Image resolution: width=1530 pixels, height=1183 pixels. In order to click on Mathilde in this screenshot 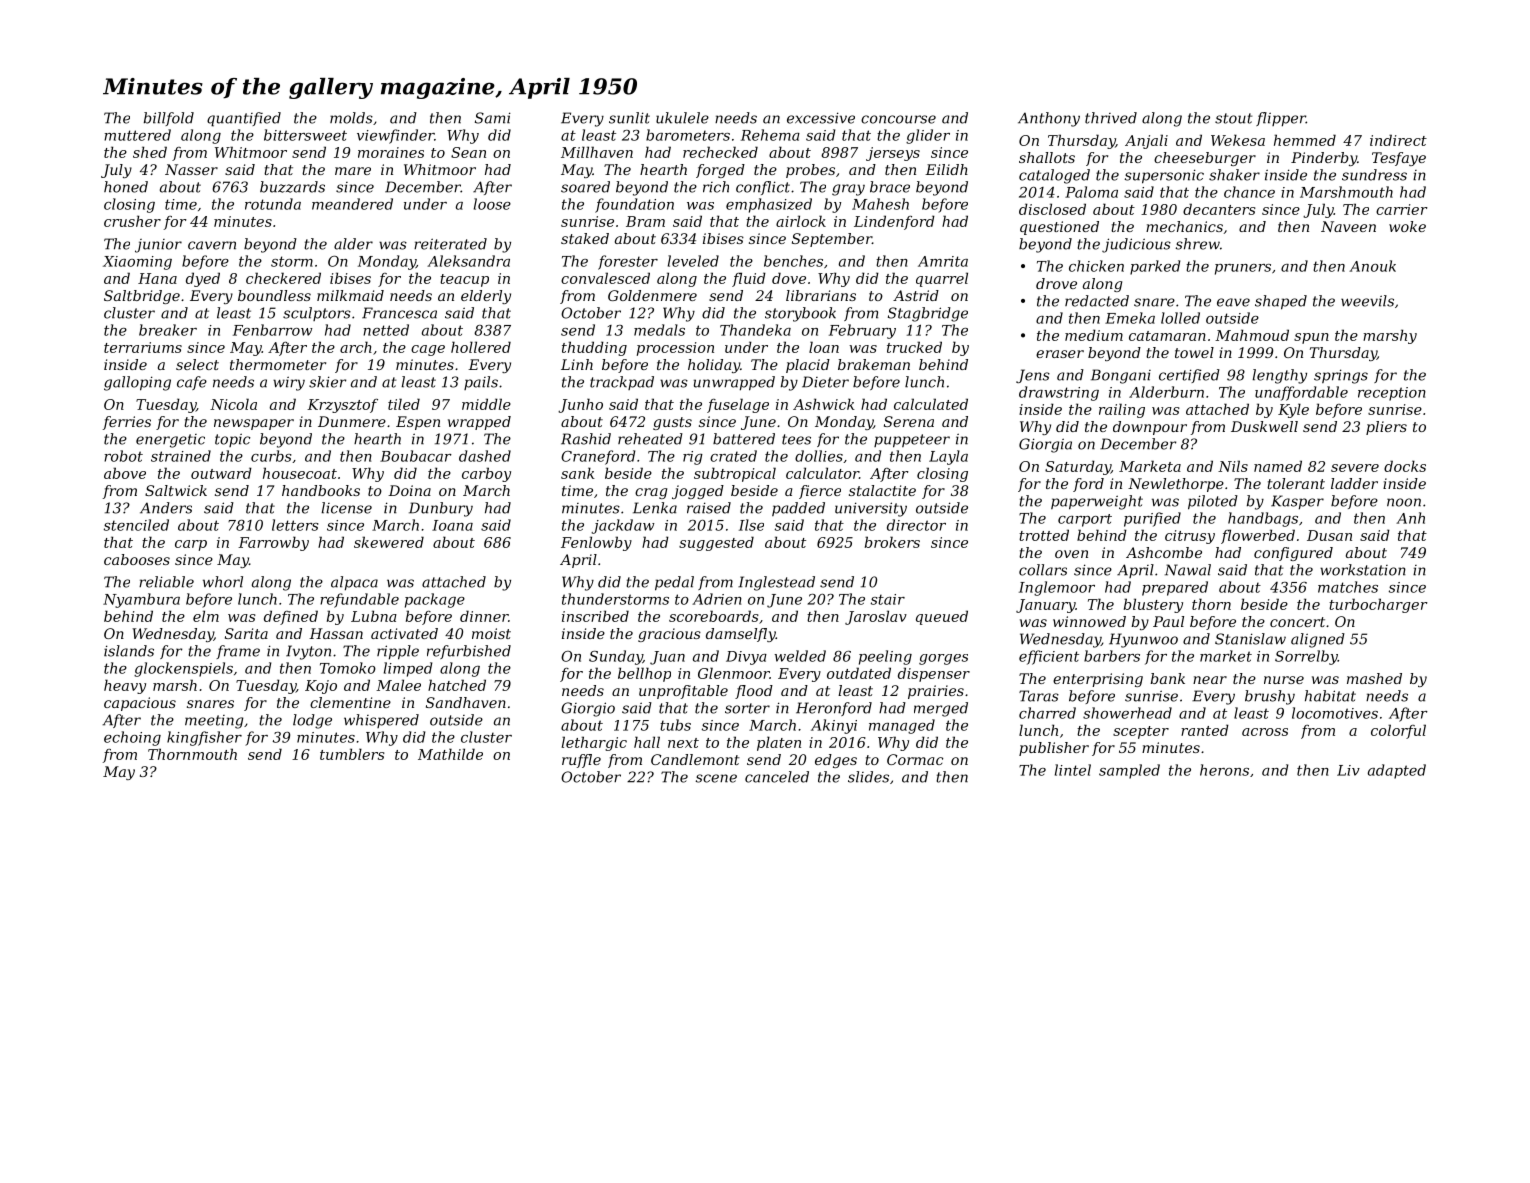, I will do `click(450, 754)`.
